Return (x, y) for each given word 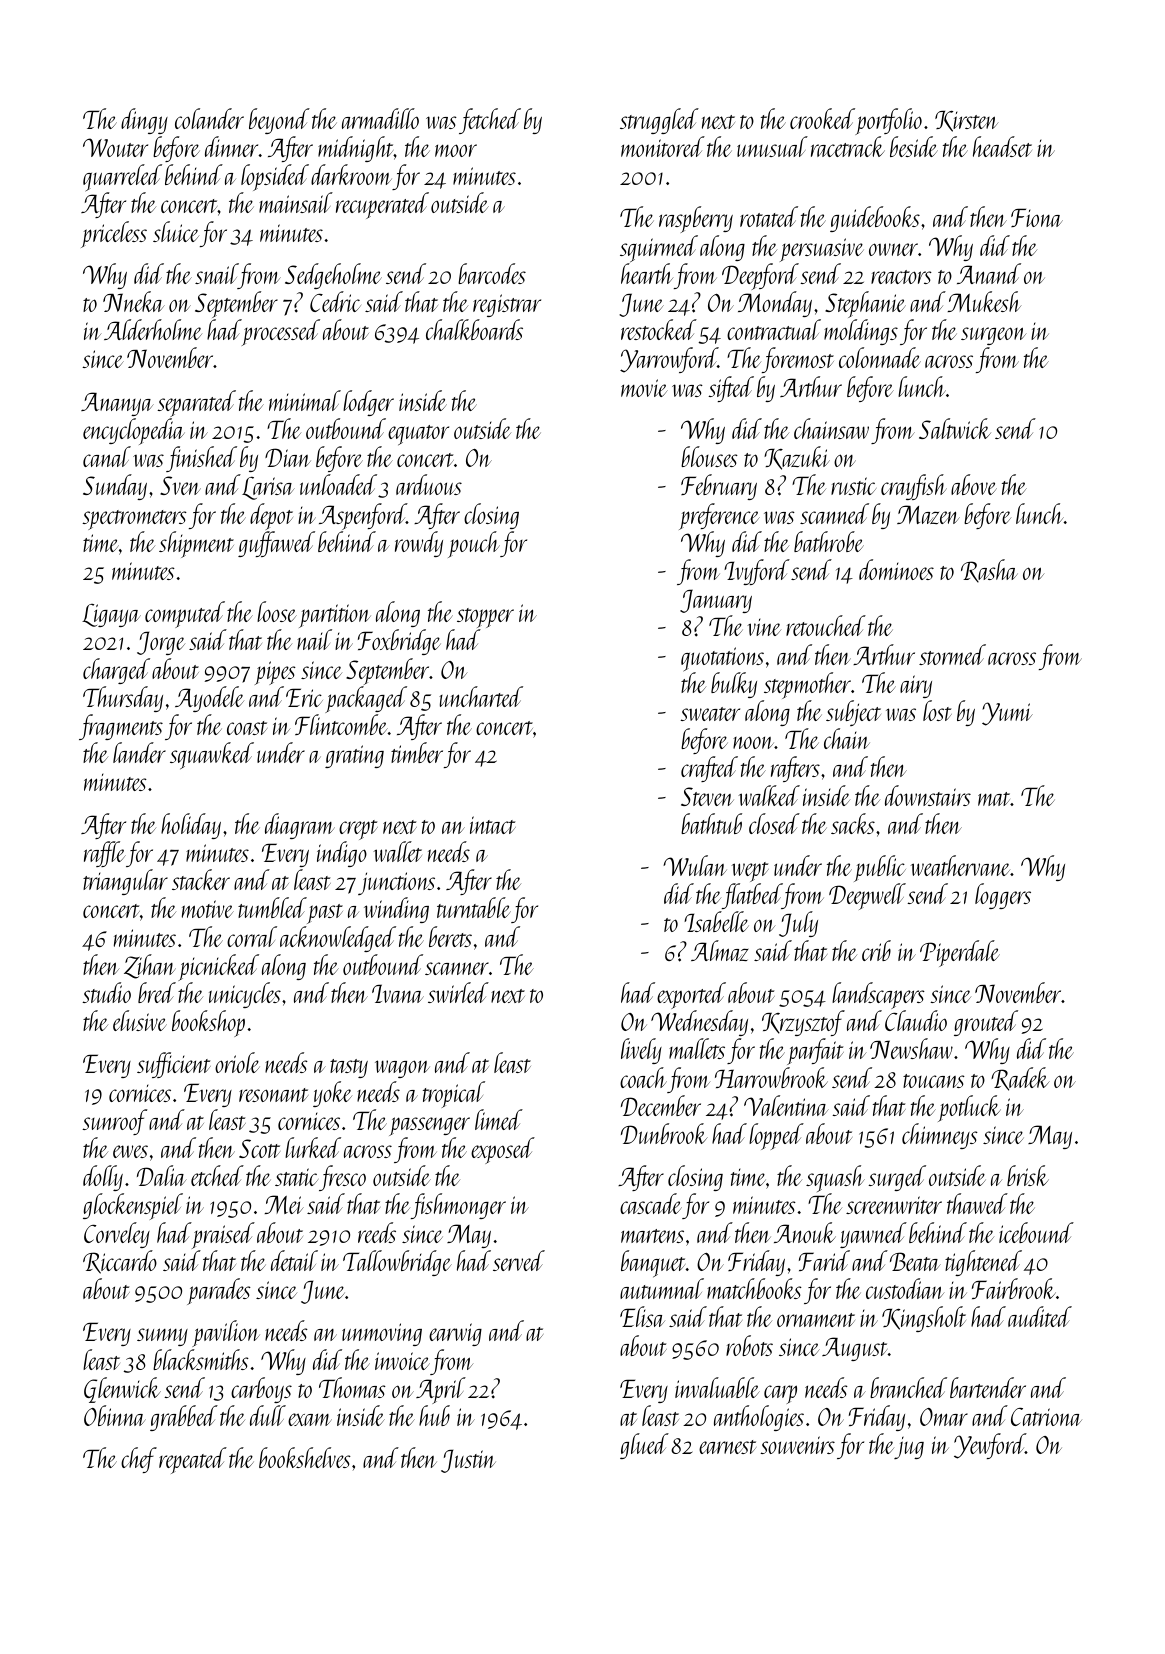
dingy (144, 121)
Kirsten (966, 121)
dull (268, 1415)
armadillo (380, 118)
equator (418, 435)
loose (277, 611)
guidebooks (875, 219)
